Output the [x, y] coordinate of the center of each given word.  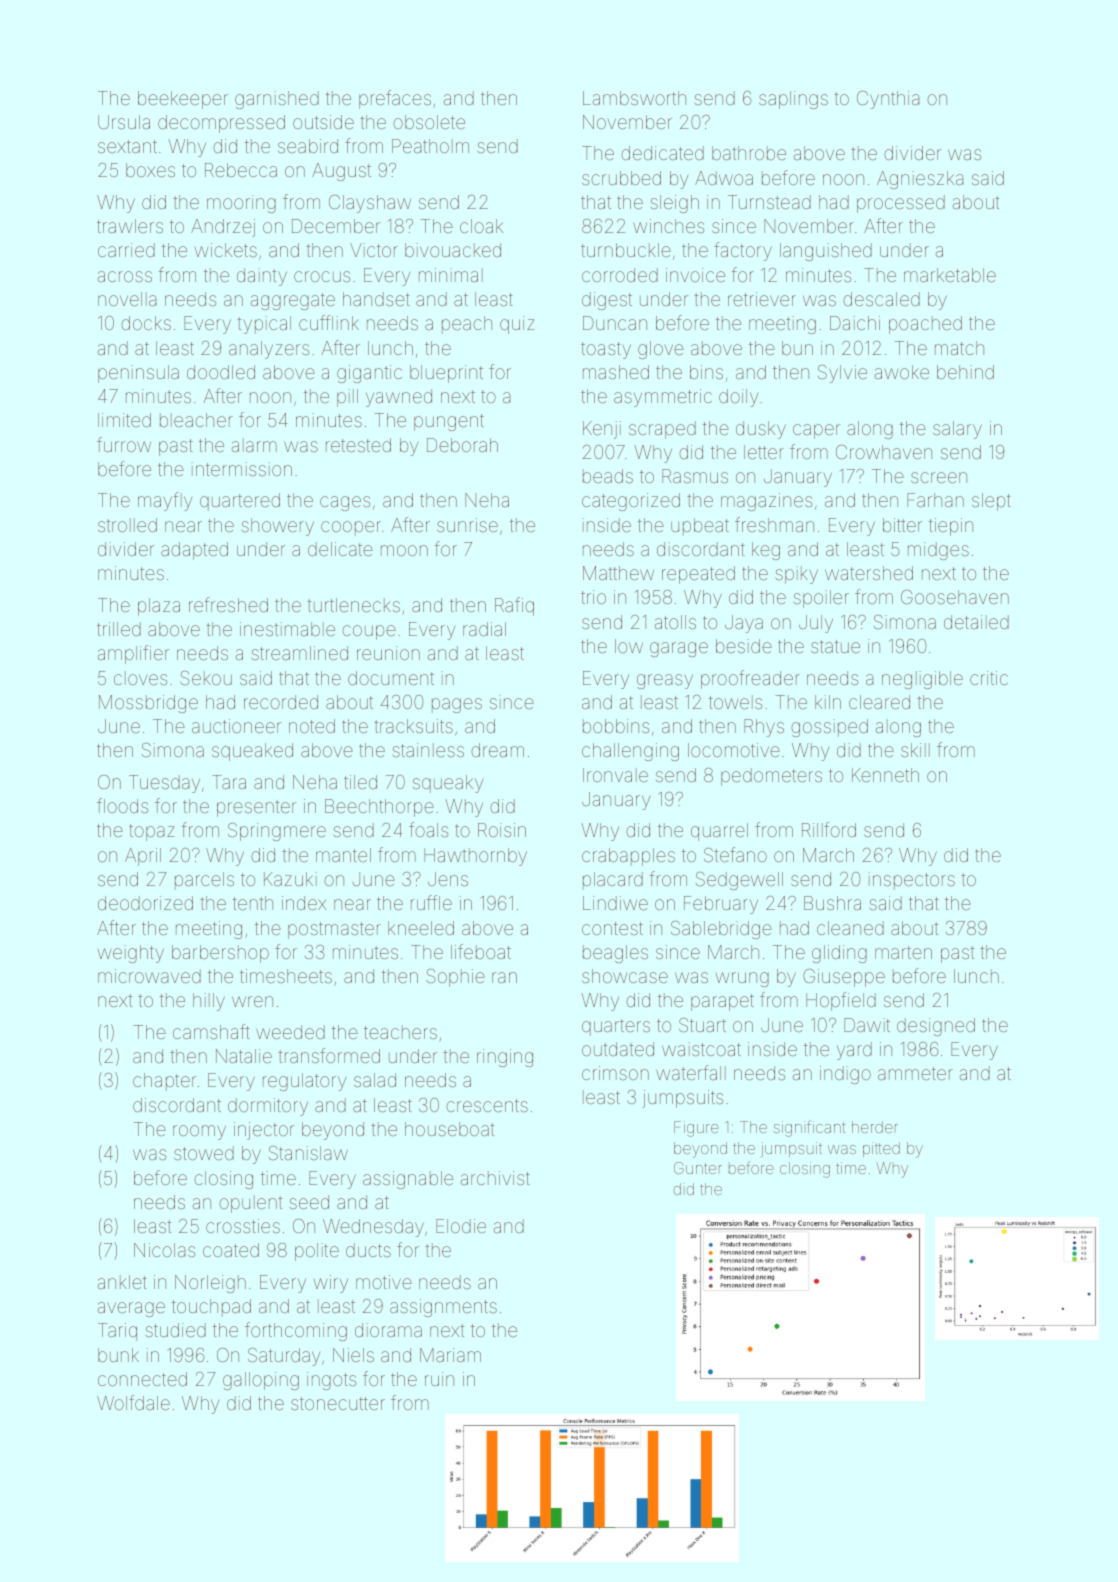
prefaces [395, 99]
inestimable [287, 629]
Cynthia [888, 100]
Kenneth [885, 775]
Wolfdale [133, 1402]
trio [593, 597]
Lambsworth [634, 98]
